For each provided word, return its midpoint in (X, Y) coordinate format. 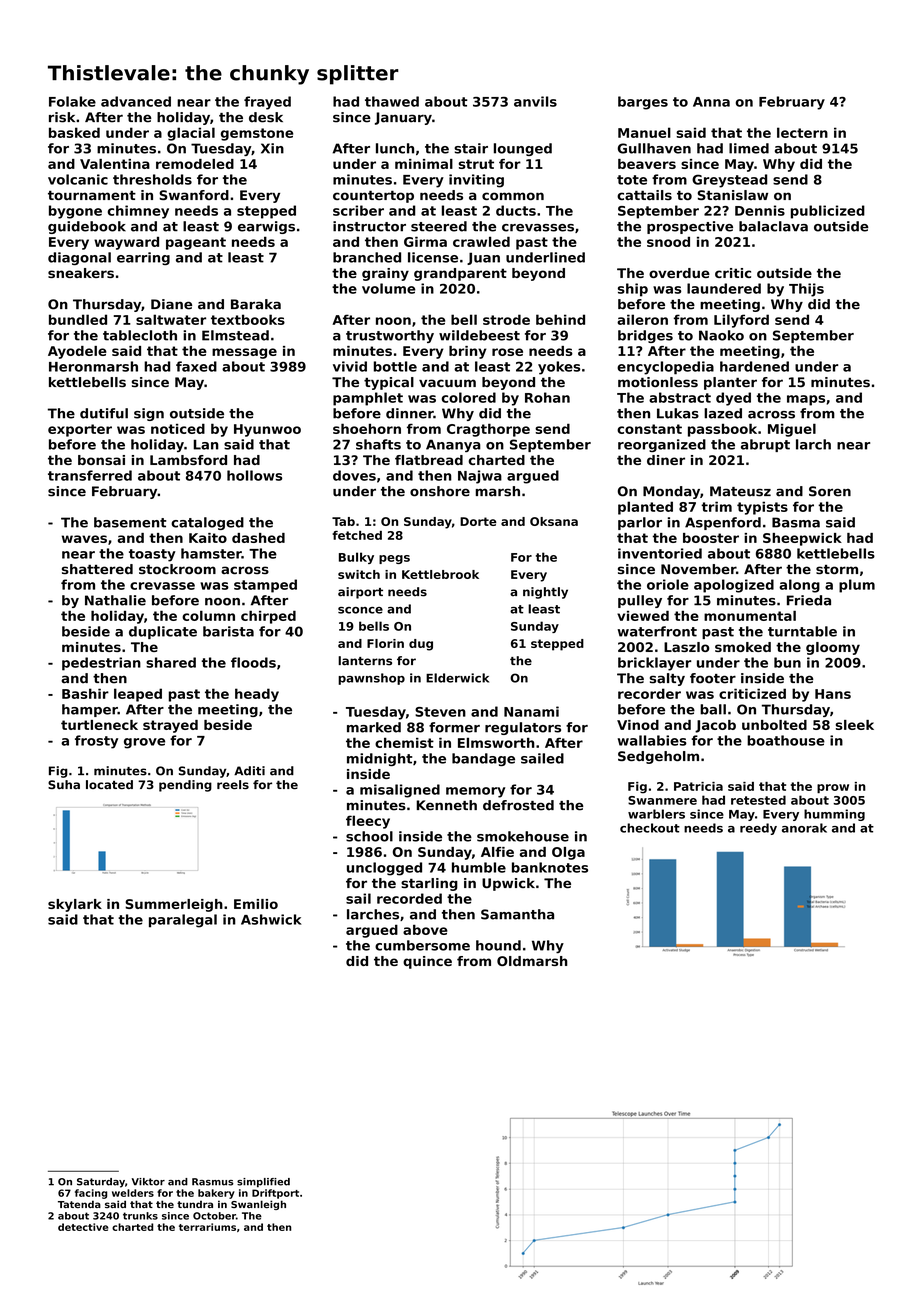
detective (83, 1227)
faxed (196, 366)
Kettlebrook (440, 574)
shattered (97, 569)
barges (643, 103)
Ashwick (271, 919)
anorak (804, 828)
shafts (378, 444)
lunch (395, 148)
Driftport (275, 1194)
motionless (658, 382)
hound (498, 945)
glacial (191, 134)
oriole (668, 584)
